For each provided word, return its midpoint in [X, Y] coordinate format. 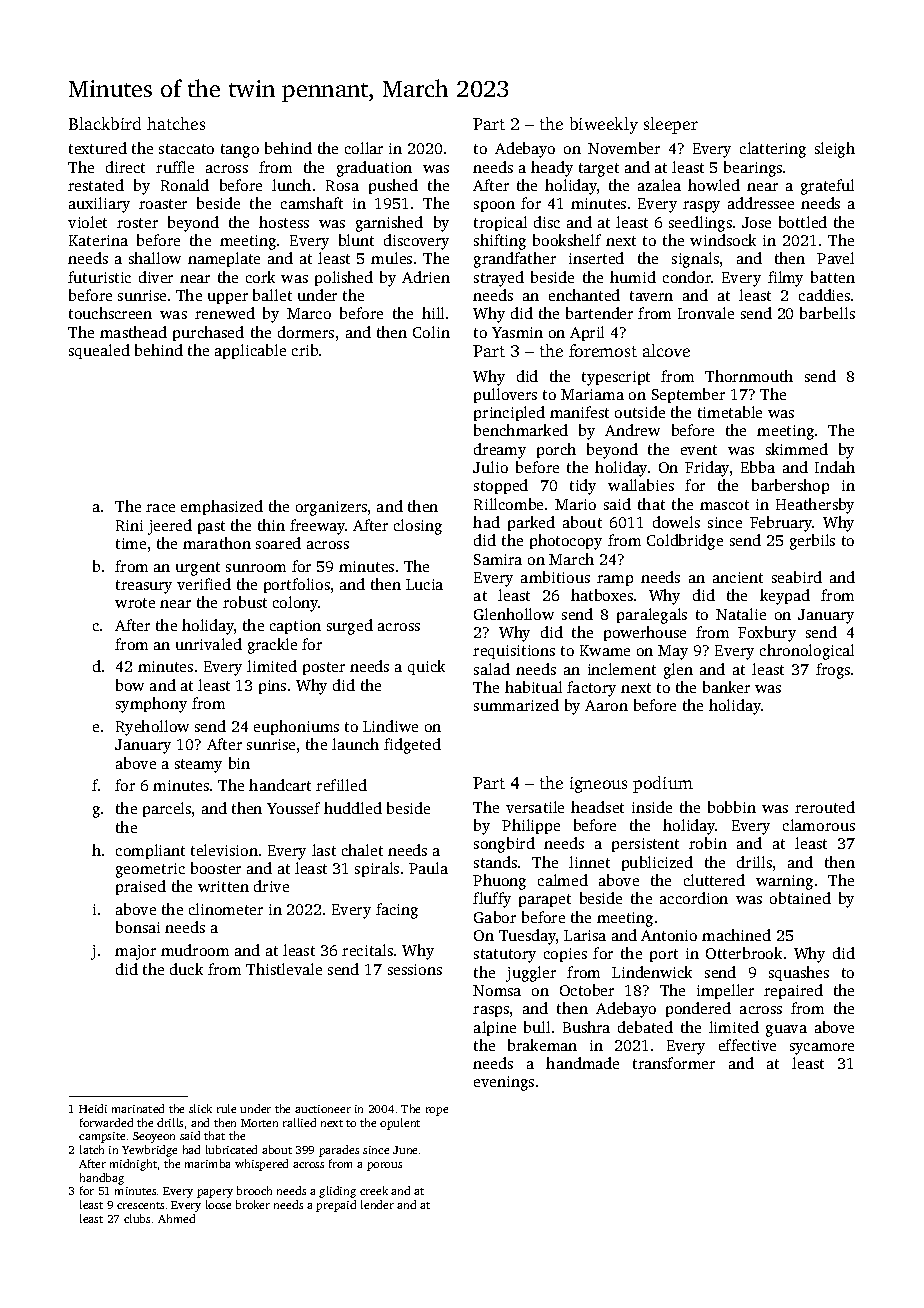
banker [726, 687]
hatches [176, 123]
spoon [494, 206]
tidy [583, 487]
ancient [738, 577]
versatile [535, 807]
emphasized [222, 507]
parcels [167, 809]
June [405, 1150]
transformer [674, 1063]
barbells [827, 313]
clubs [137, 1218]
